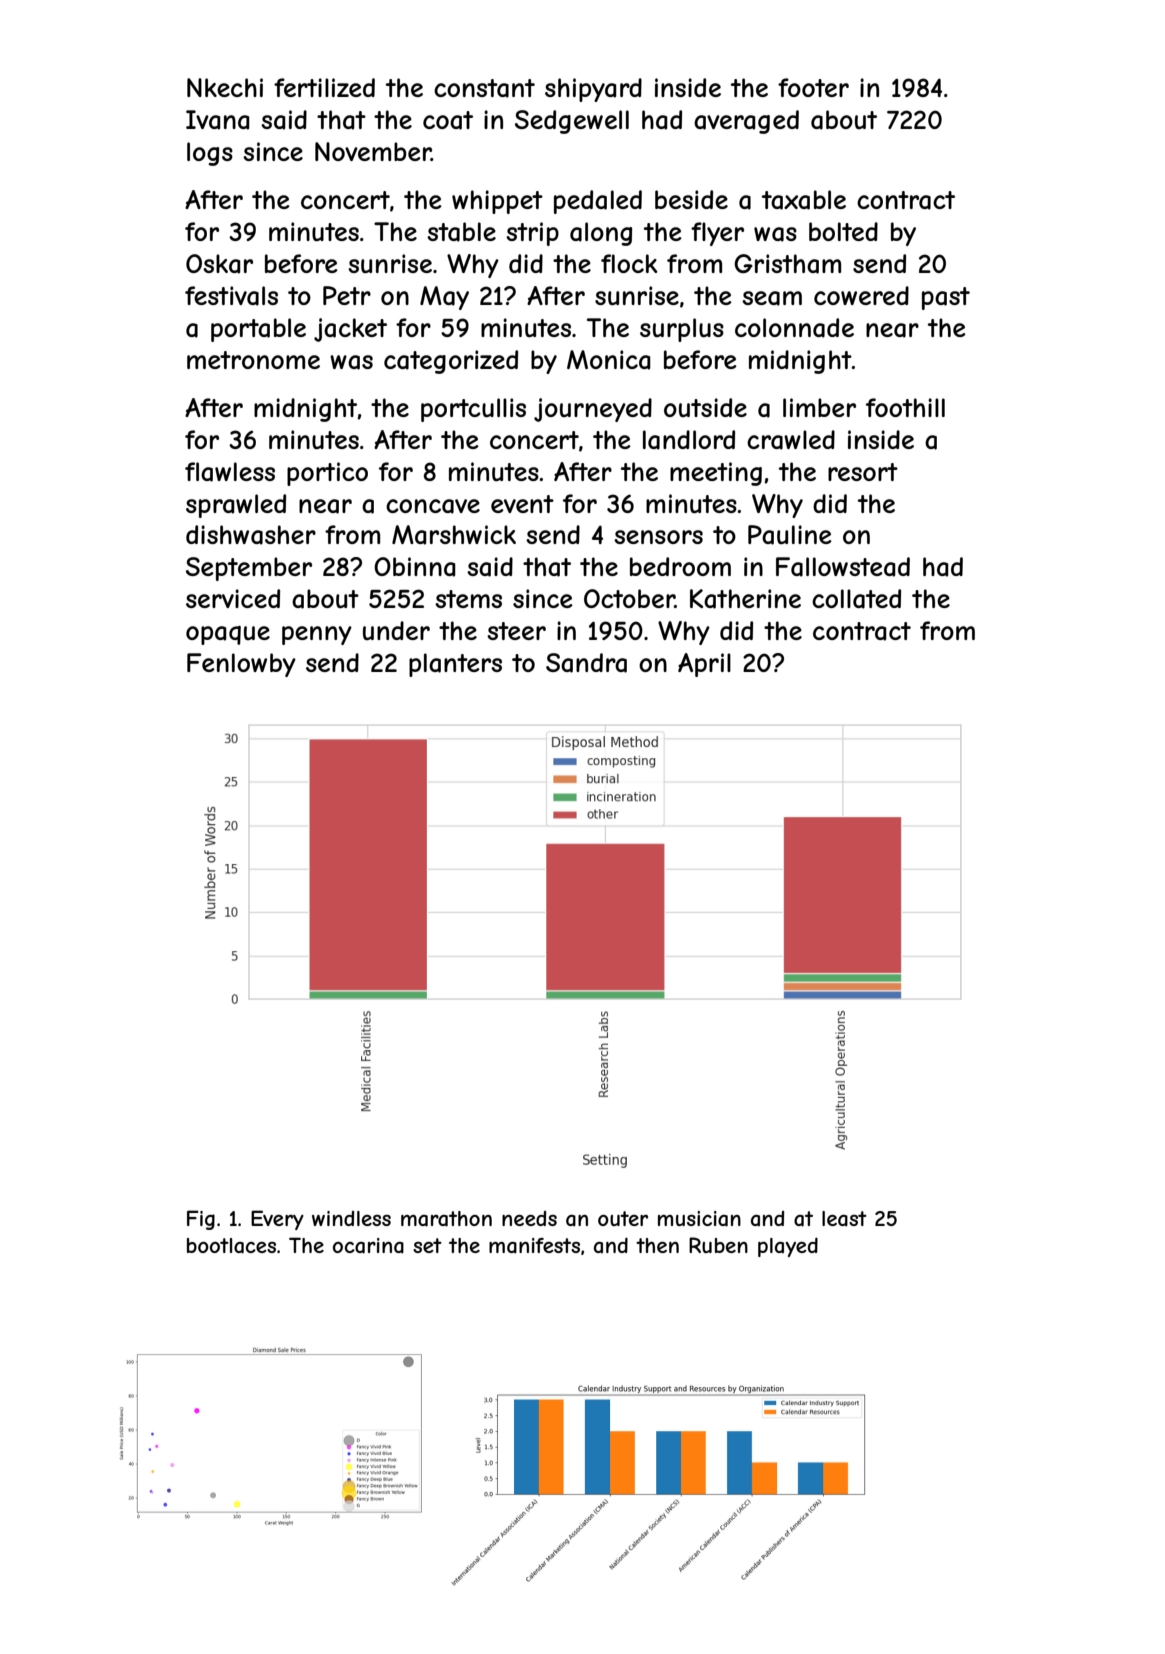 Image resolution: width=1165 pixels, height=1654 pixels. What do you see at coordinates (468, 599) in the screenshot?
I see `stems` at bounding box center [468, 599].
